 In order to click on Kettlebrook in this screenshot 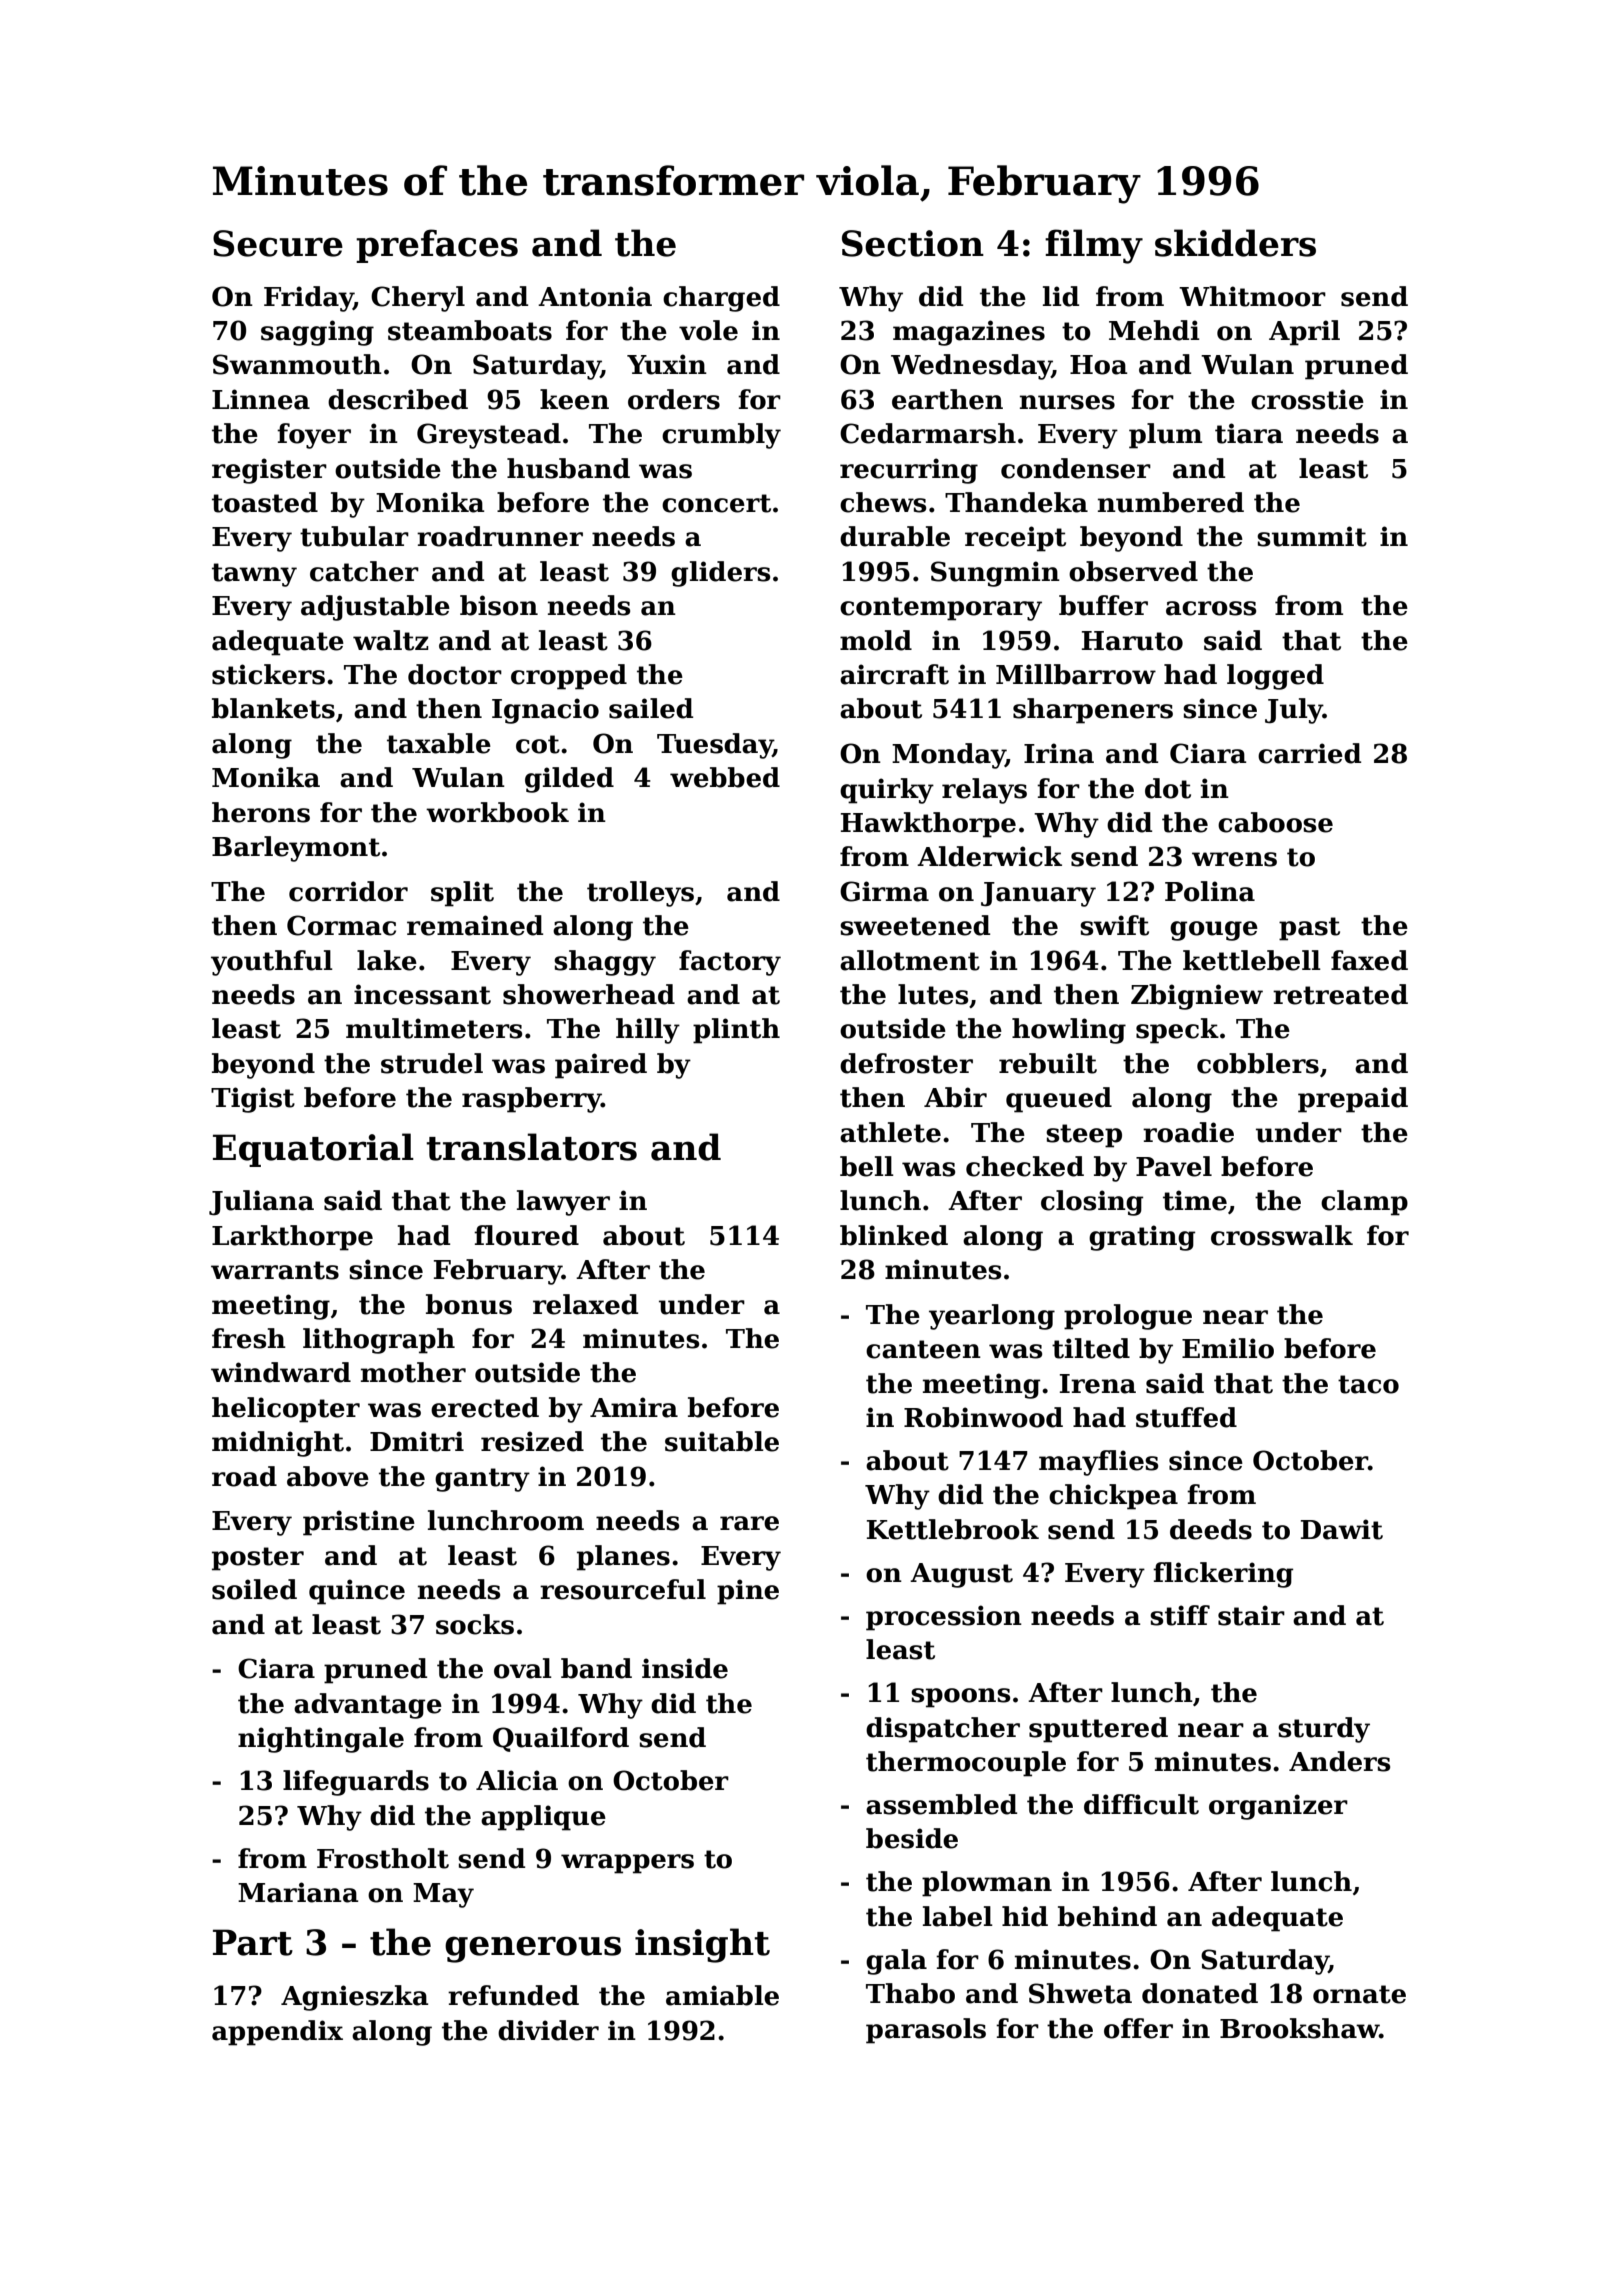, I will do `click(953, 1529)`.
